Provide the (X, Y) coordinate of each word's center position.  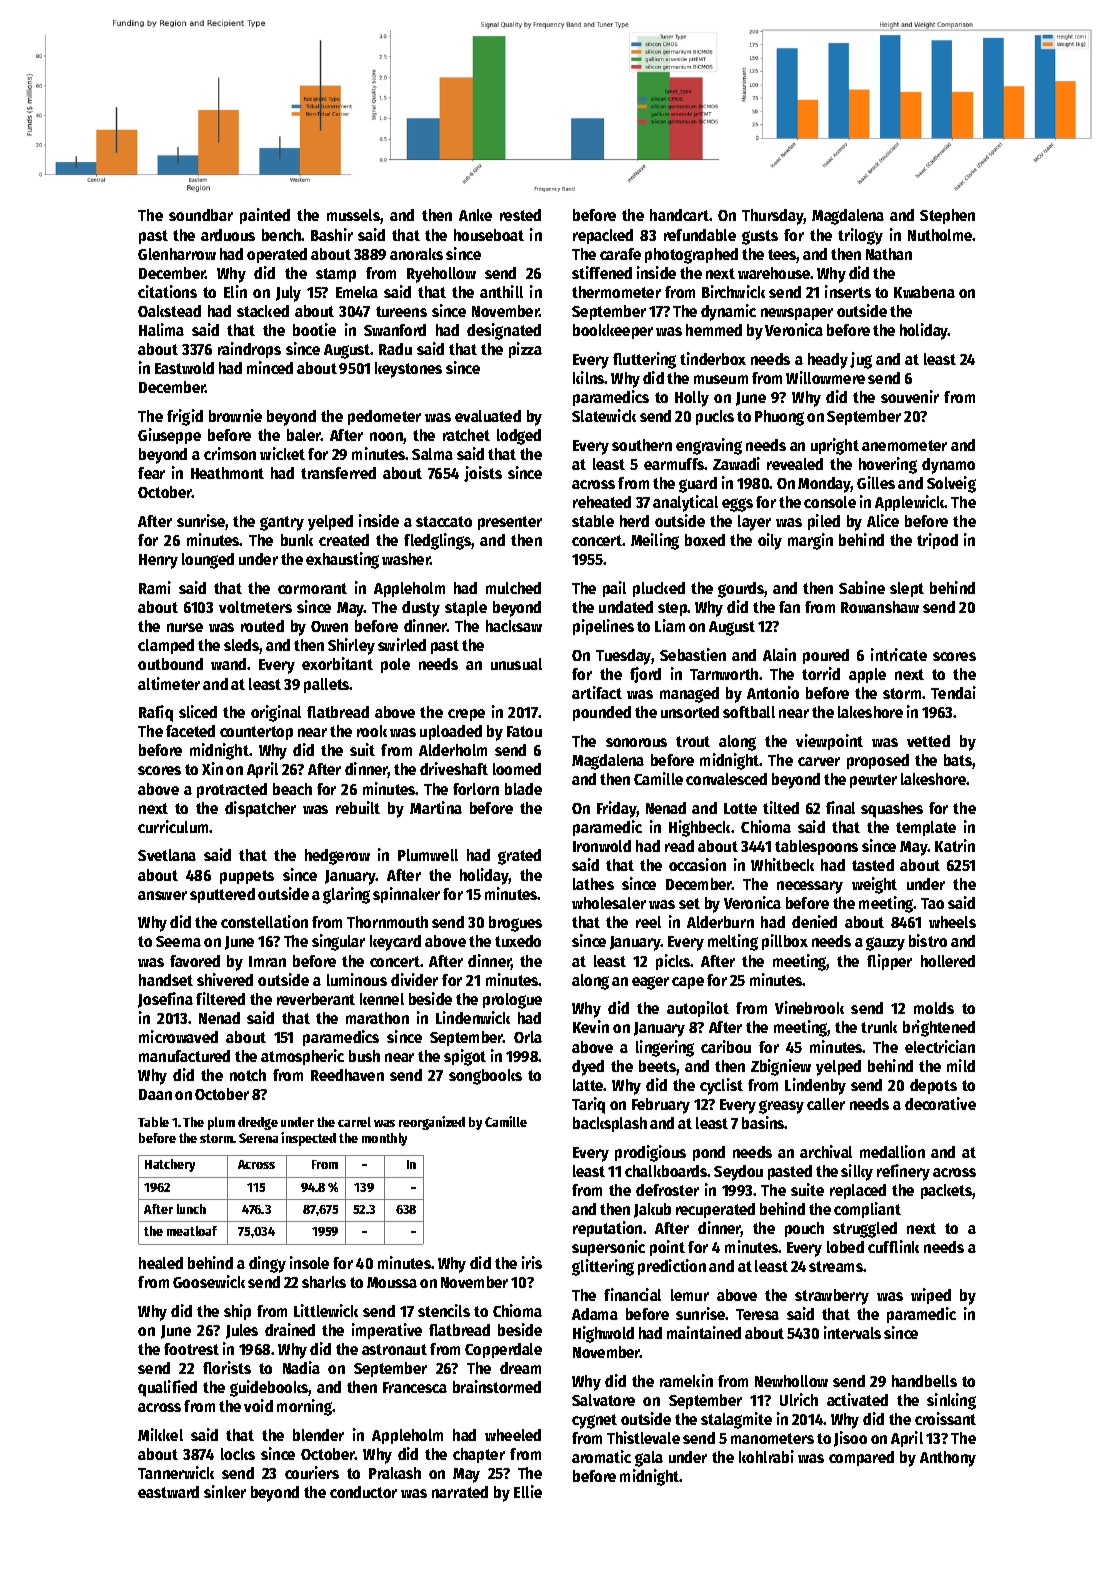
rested (520, 215)
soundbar (201, 215)
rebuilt (358, 807)
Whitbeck (782, 864)
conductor (363, 1492)
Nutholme (940, 235)
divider (414, 979)
